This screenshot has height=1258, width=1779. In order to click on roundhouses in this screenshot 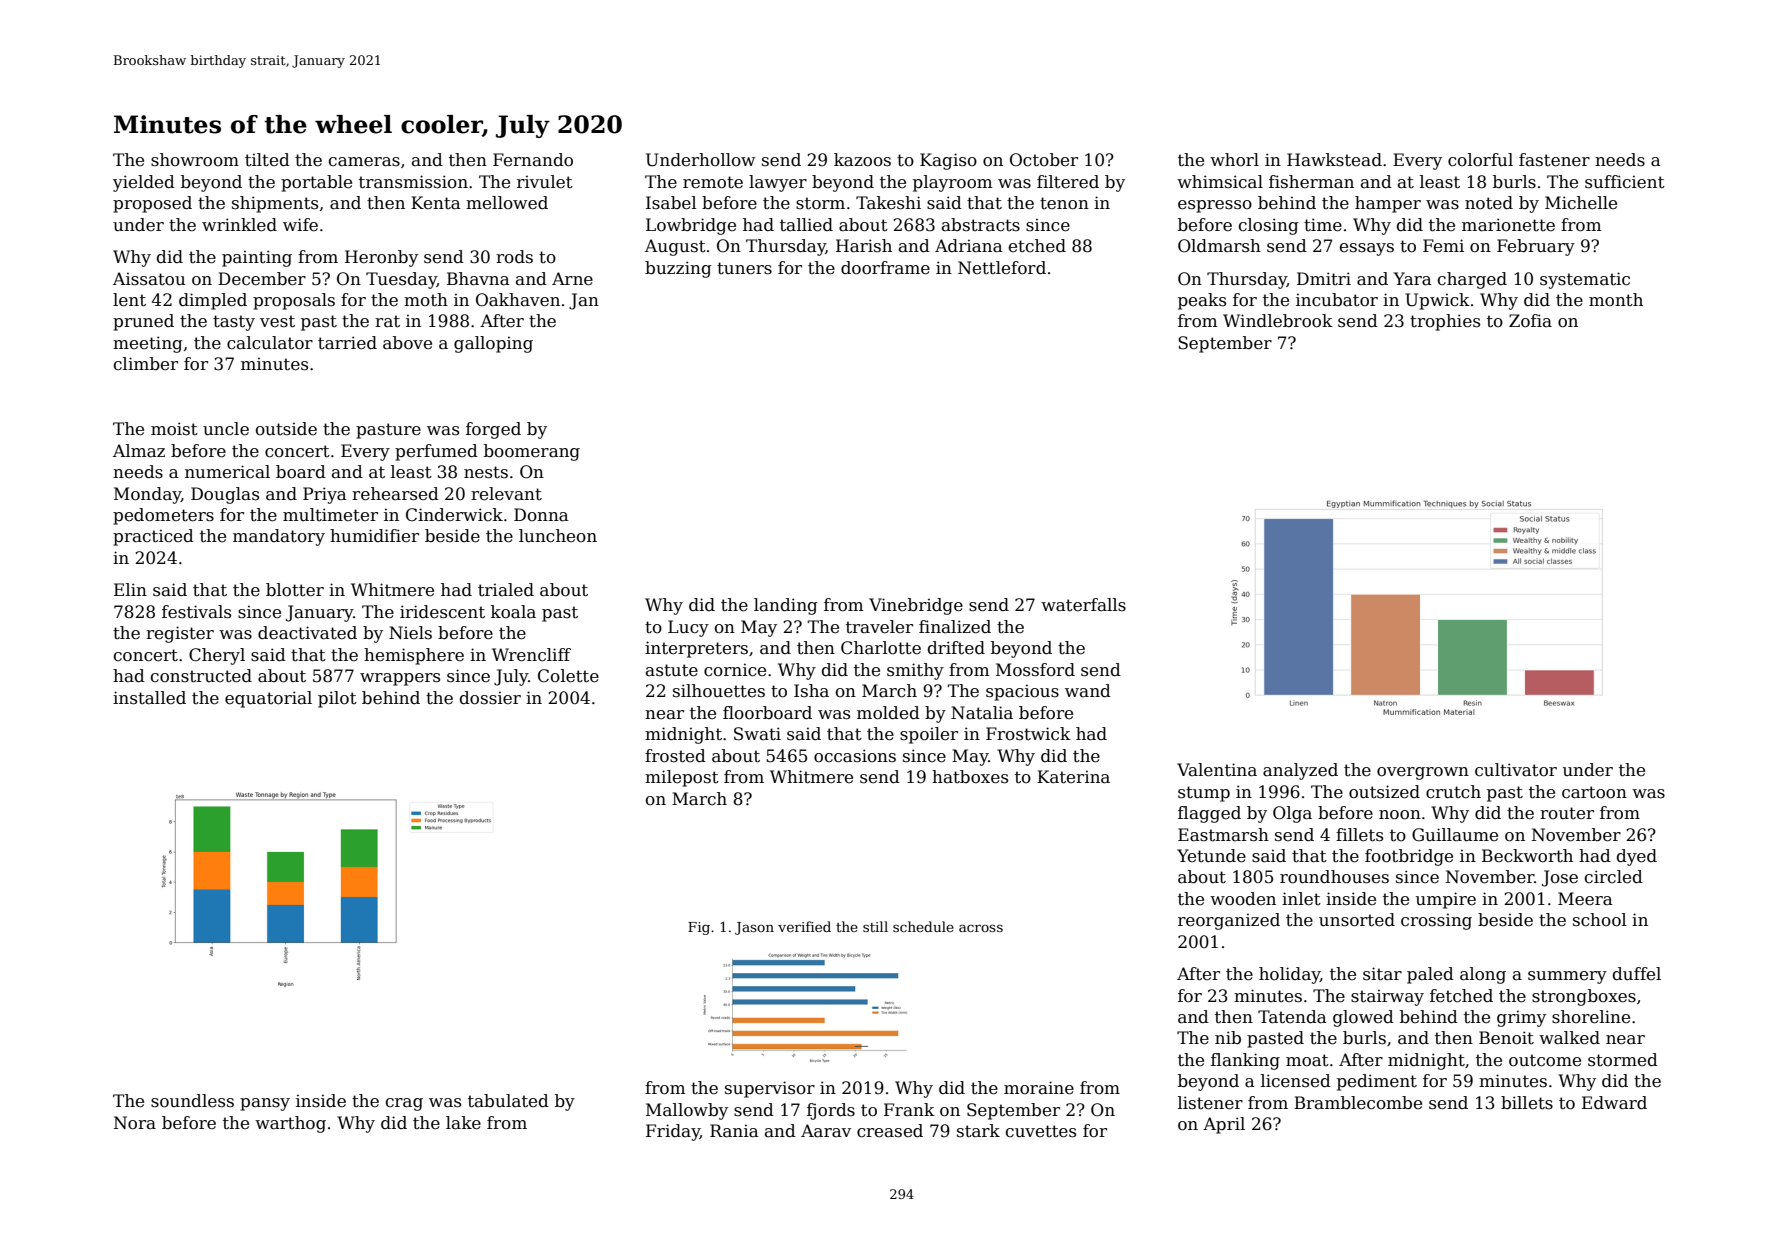, I will do `click(1334, 877)`.
